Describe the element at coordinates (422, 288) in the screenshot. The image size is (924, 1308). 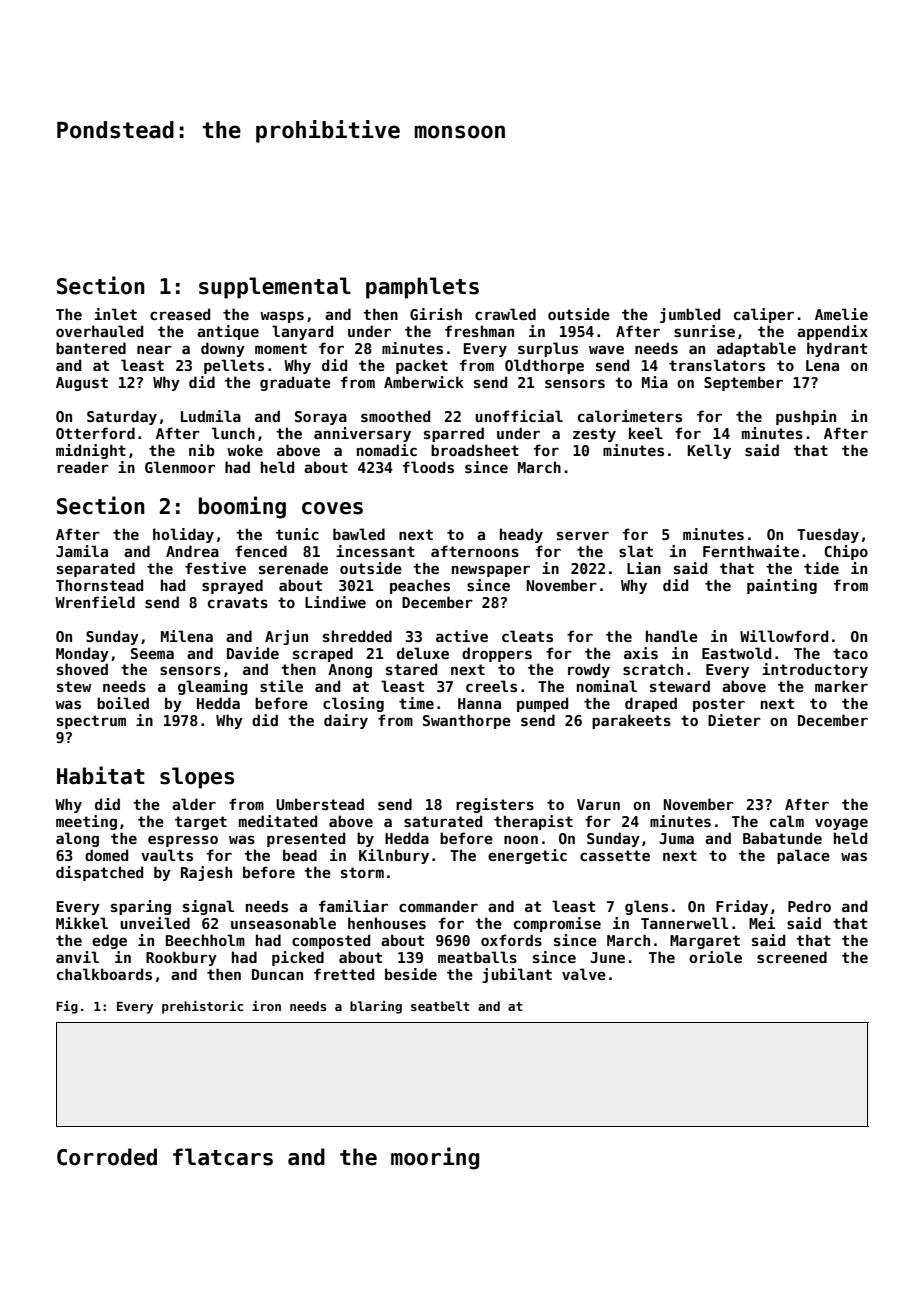
I see `pamphlets` at that location.
